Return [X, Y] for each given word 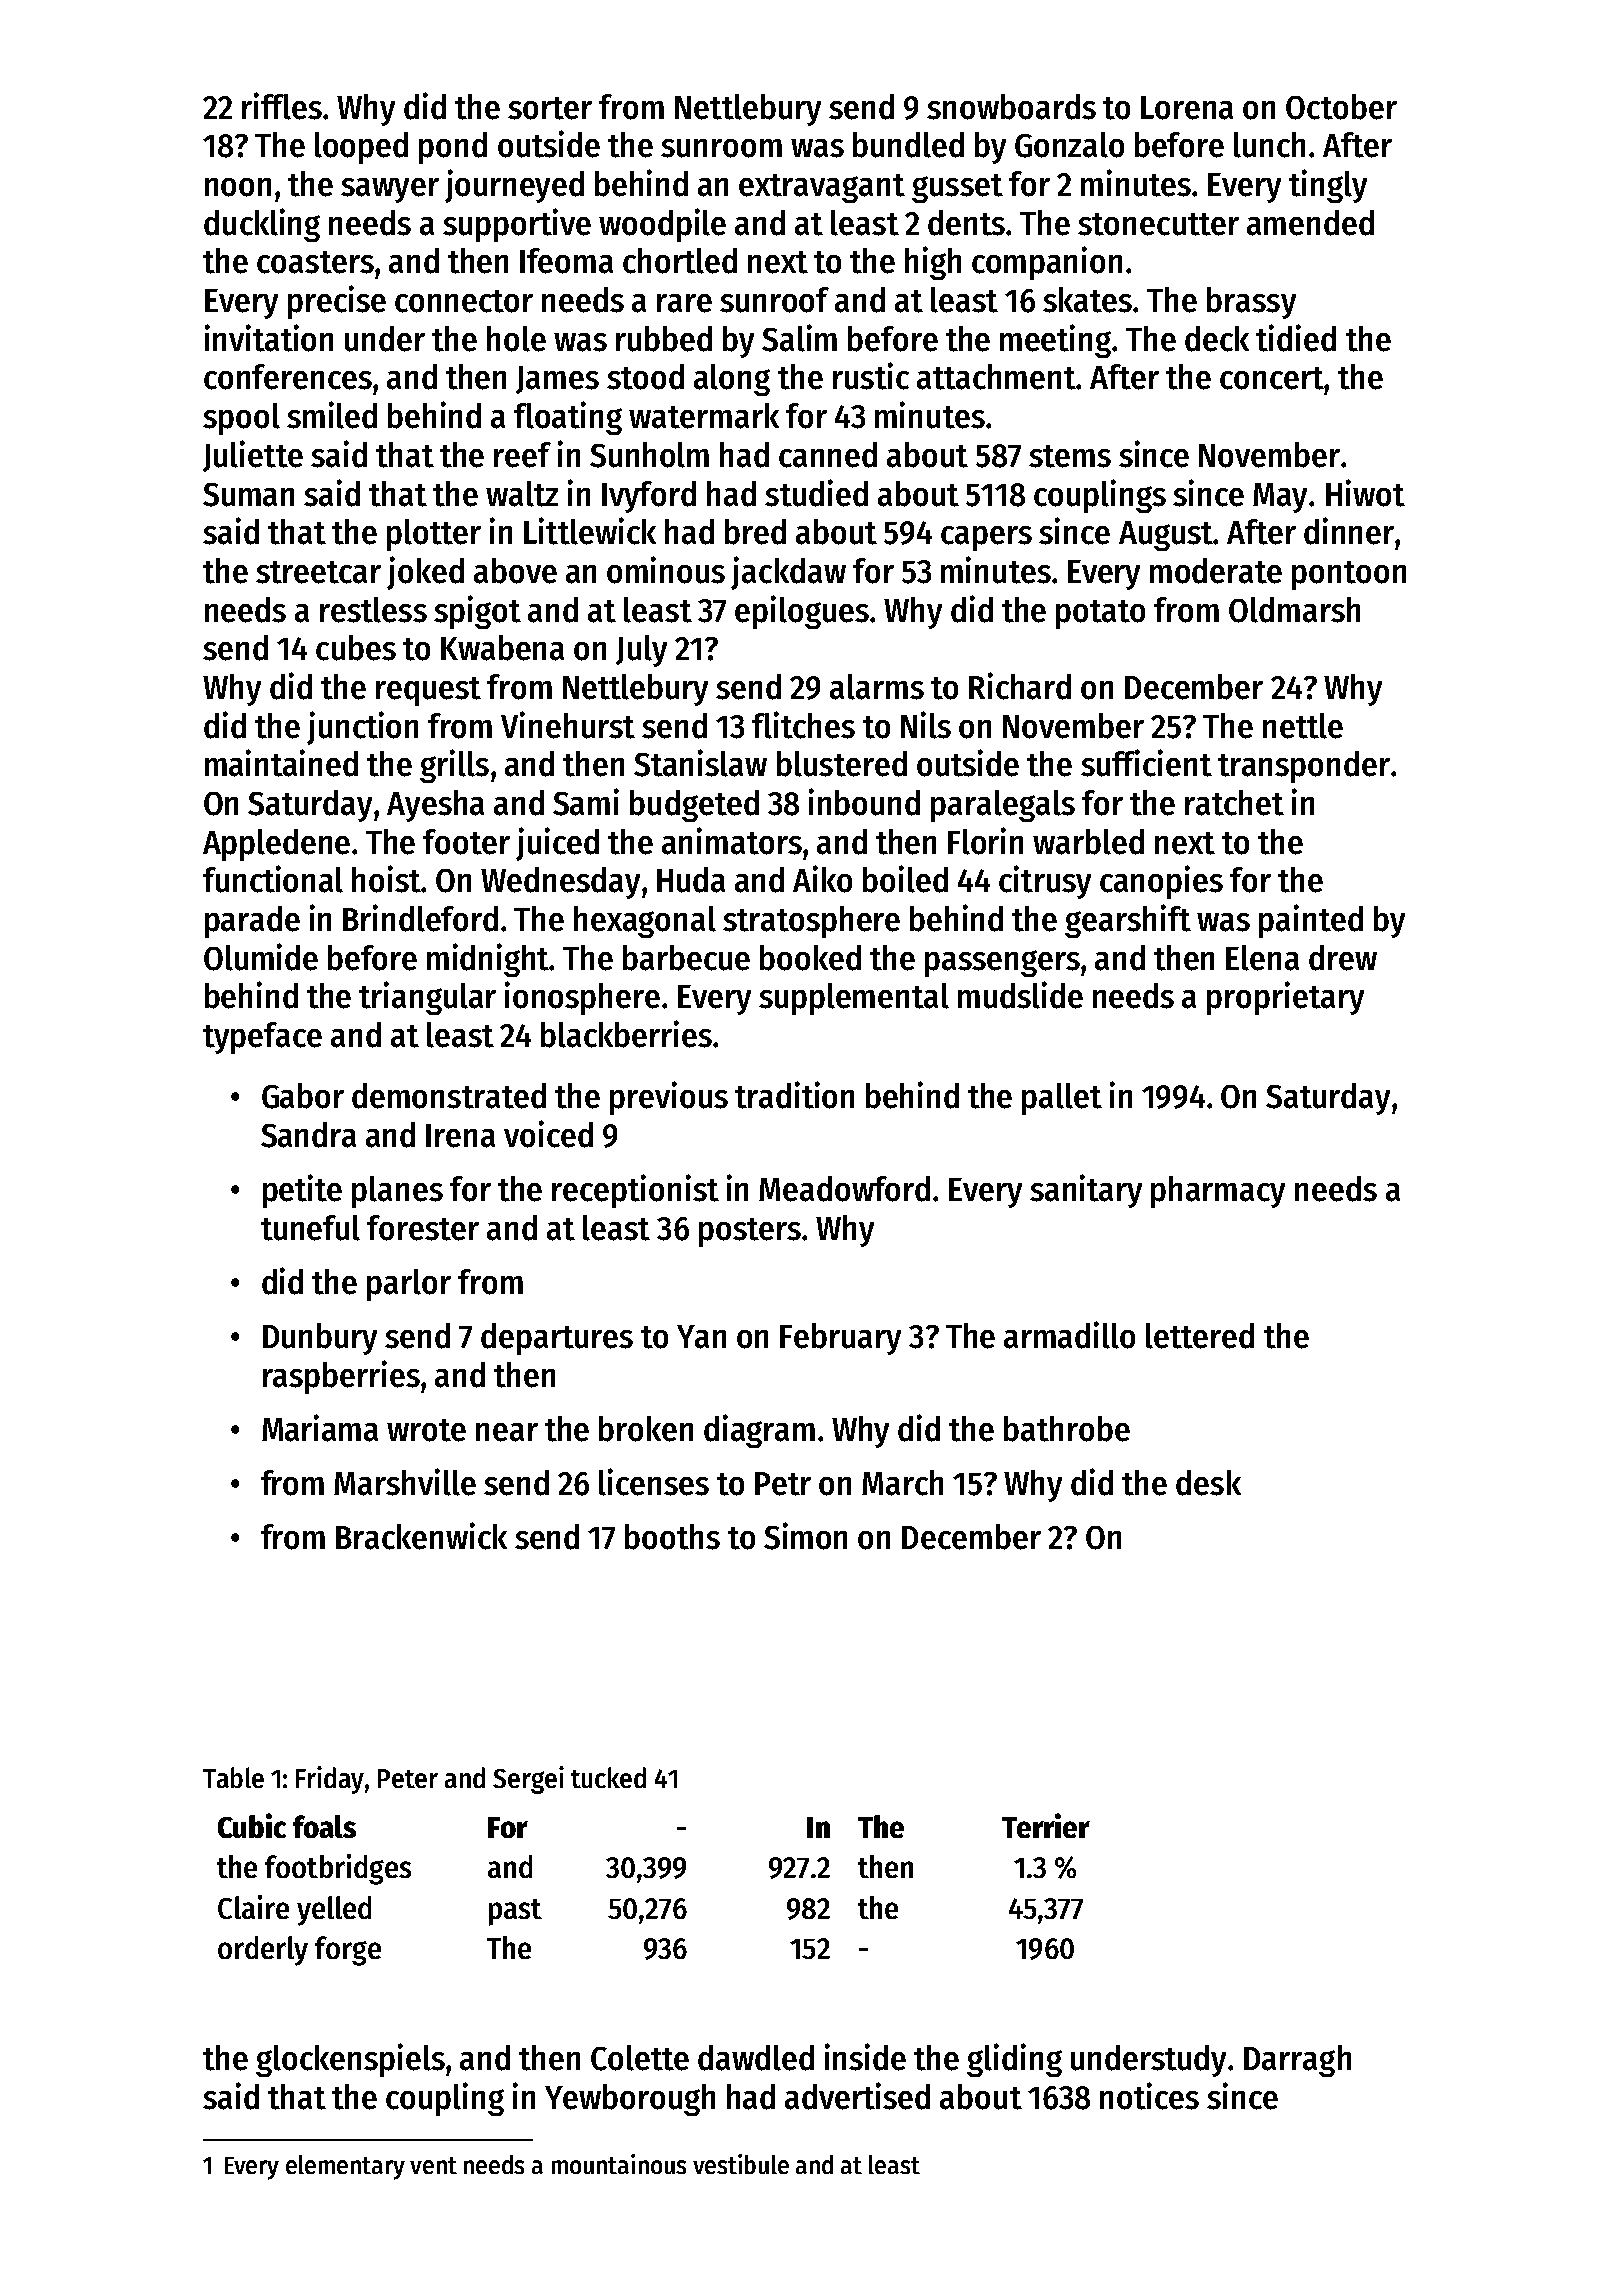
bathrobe [1067, 1429]
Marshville [405, 1482]
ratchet [1234, 803]
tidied [1296, 338]
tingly [1328, 186]
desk [1208, 1483]
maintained [281, 763]
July [641, 651]
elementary [345, 2167]
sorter [550, 108]
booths [672, 1537]
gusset [957, 188]
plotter [434, 535]
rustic [871, 376]
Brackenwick [421, 1536]
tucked [608, 1777]
